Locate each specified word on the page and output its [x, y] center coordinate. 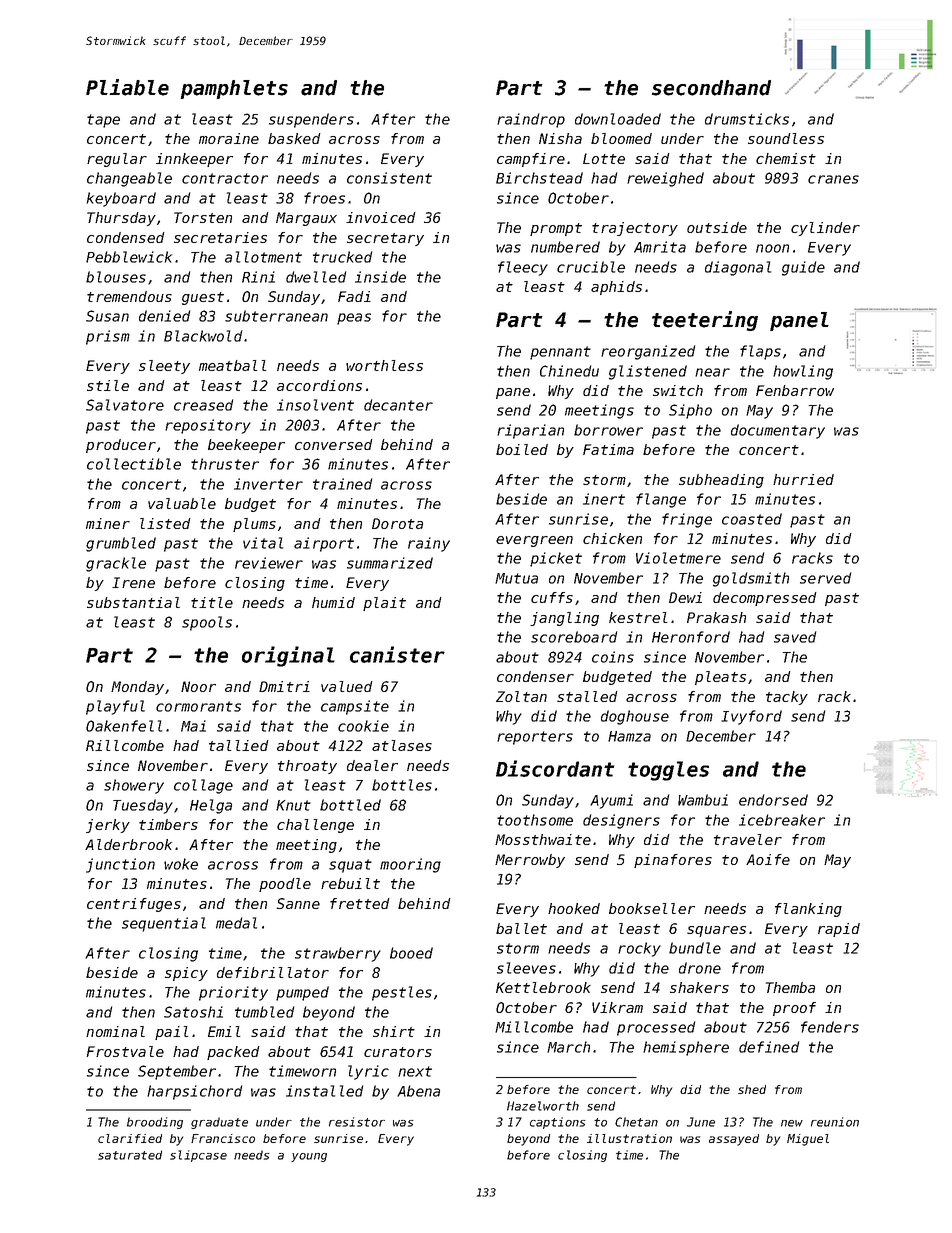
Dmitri [284, 686]
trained [342, 484]
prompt [556, 229]
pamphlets [234, 89]
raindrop [531, 120]
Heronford [691, 637]
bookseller [652, 908]
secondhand [711, 88]
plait [384, 604]
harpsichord [194, 1092]
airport [324, 544]
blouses [116, 277]
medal [236, 923]
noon [772, 248]
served [825, 578]
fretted [360, 903]
